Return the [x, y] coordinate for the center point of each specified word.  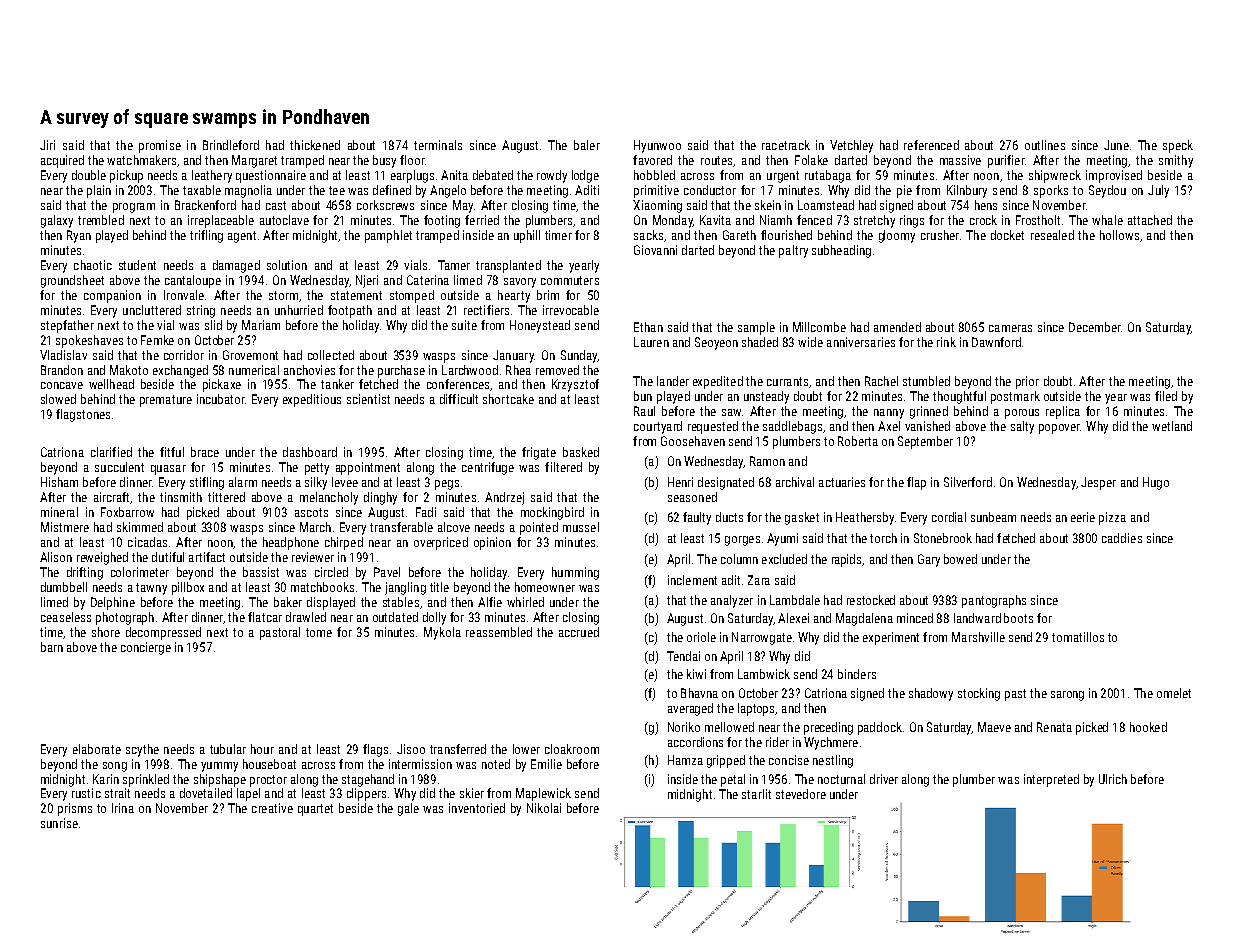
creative [272, 808]
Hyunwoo [657, 146]
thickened [315, 145]
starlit [756, 794]
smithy [1176, 161]
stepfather [67, 326]
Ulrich [1113, 779]
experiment [891, 638]
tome [319, 632]
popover [1059, 429]
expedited [718, 382]
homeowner [545, 587]
